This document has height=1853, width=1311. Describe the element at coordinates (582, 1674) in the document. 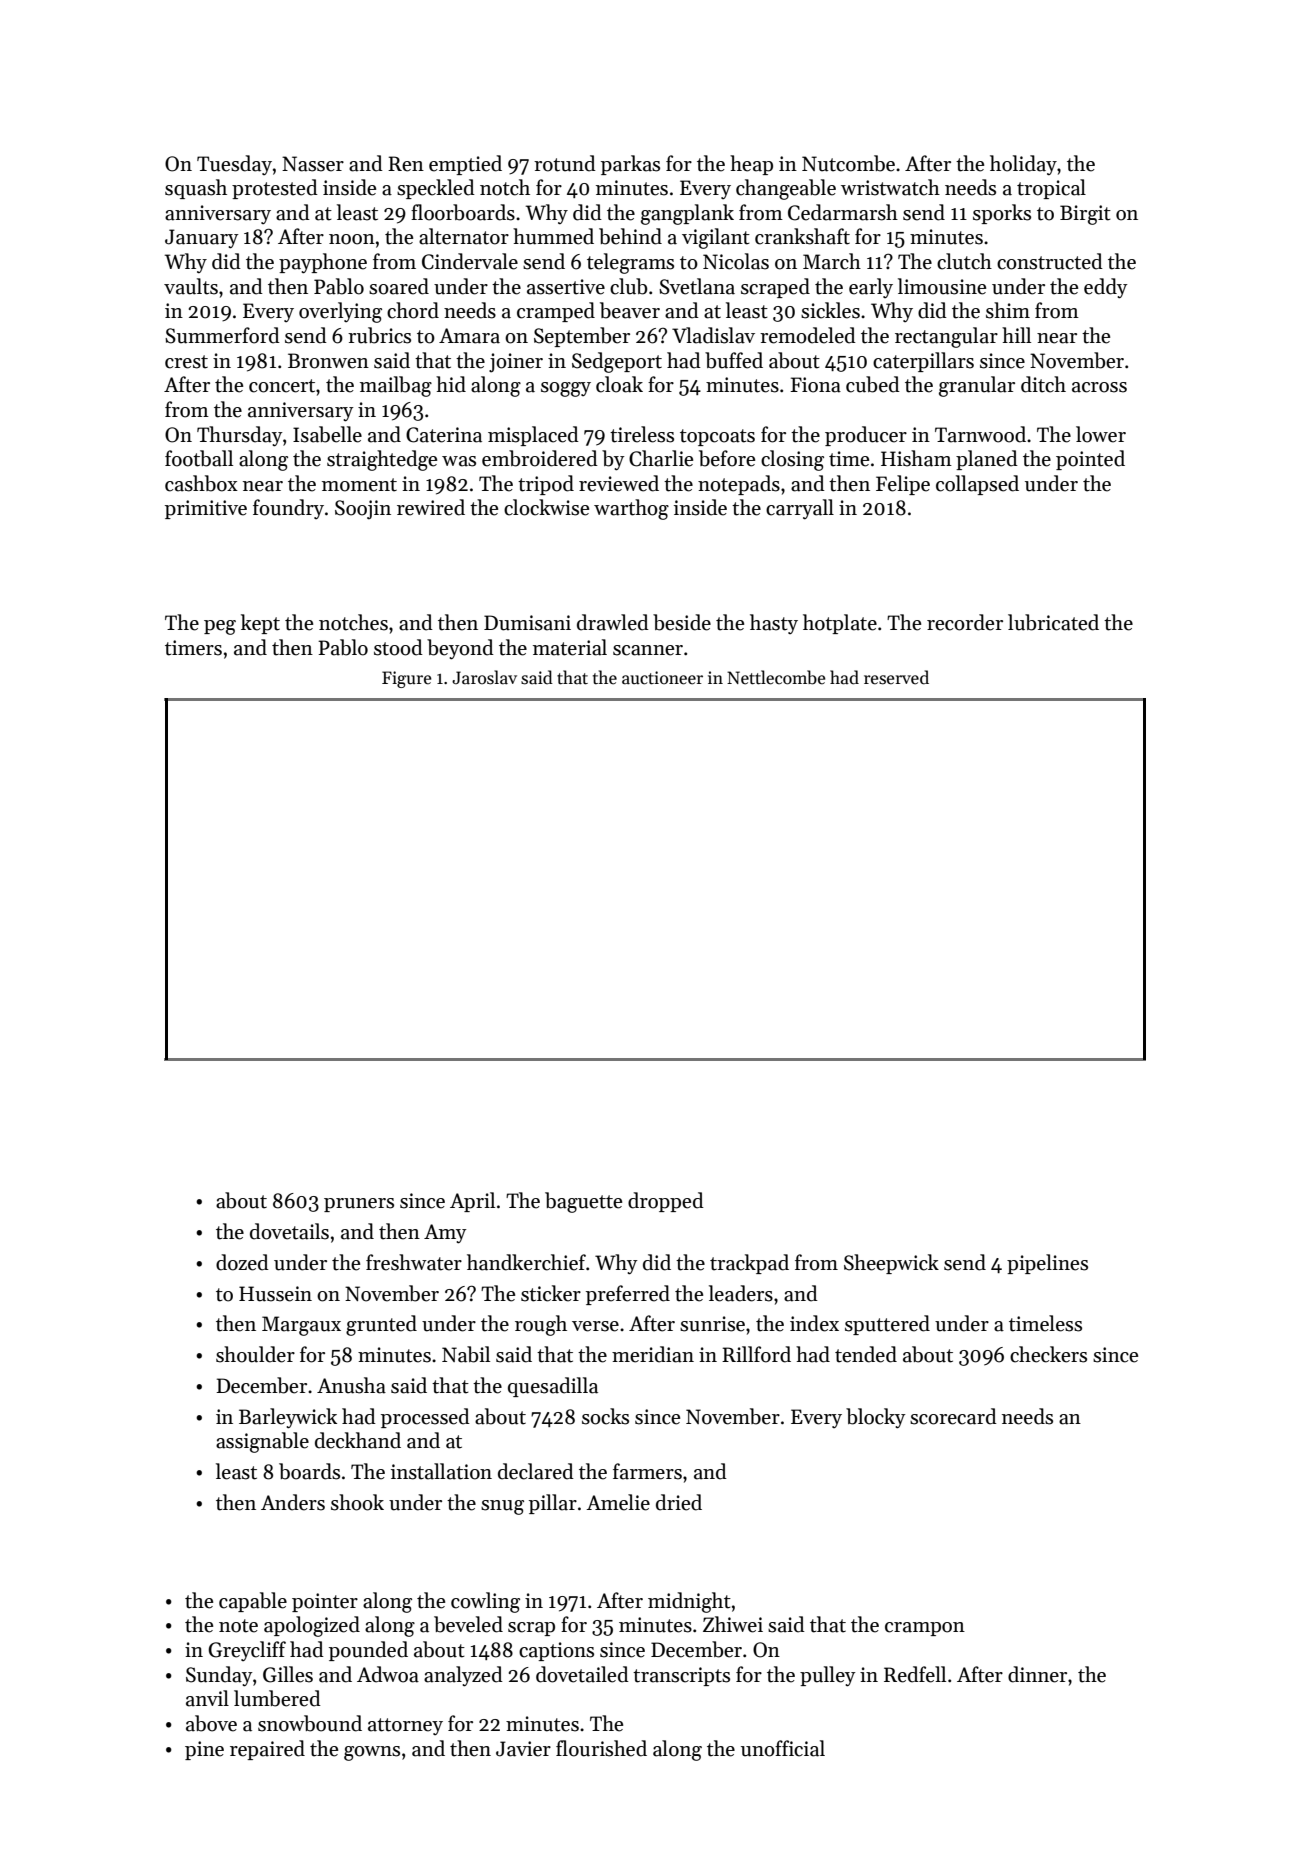

I see `dovetailed` at that location.
